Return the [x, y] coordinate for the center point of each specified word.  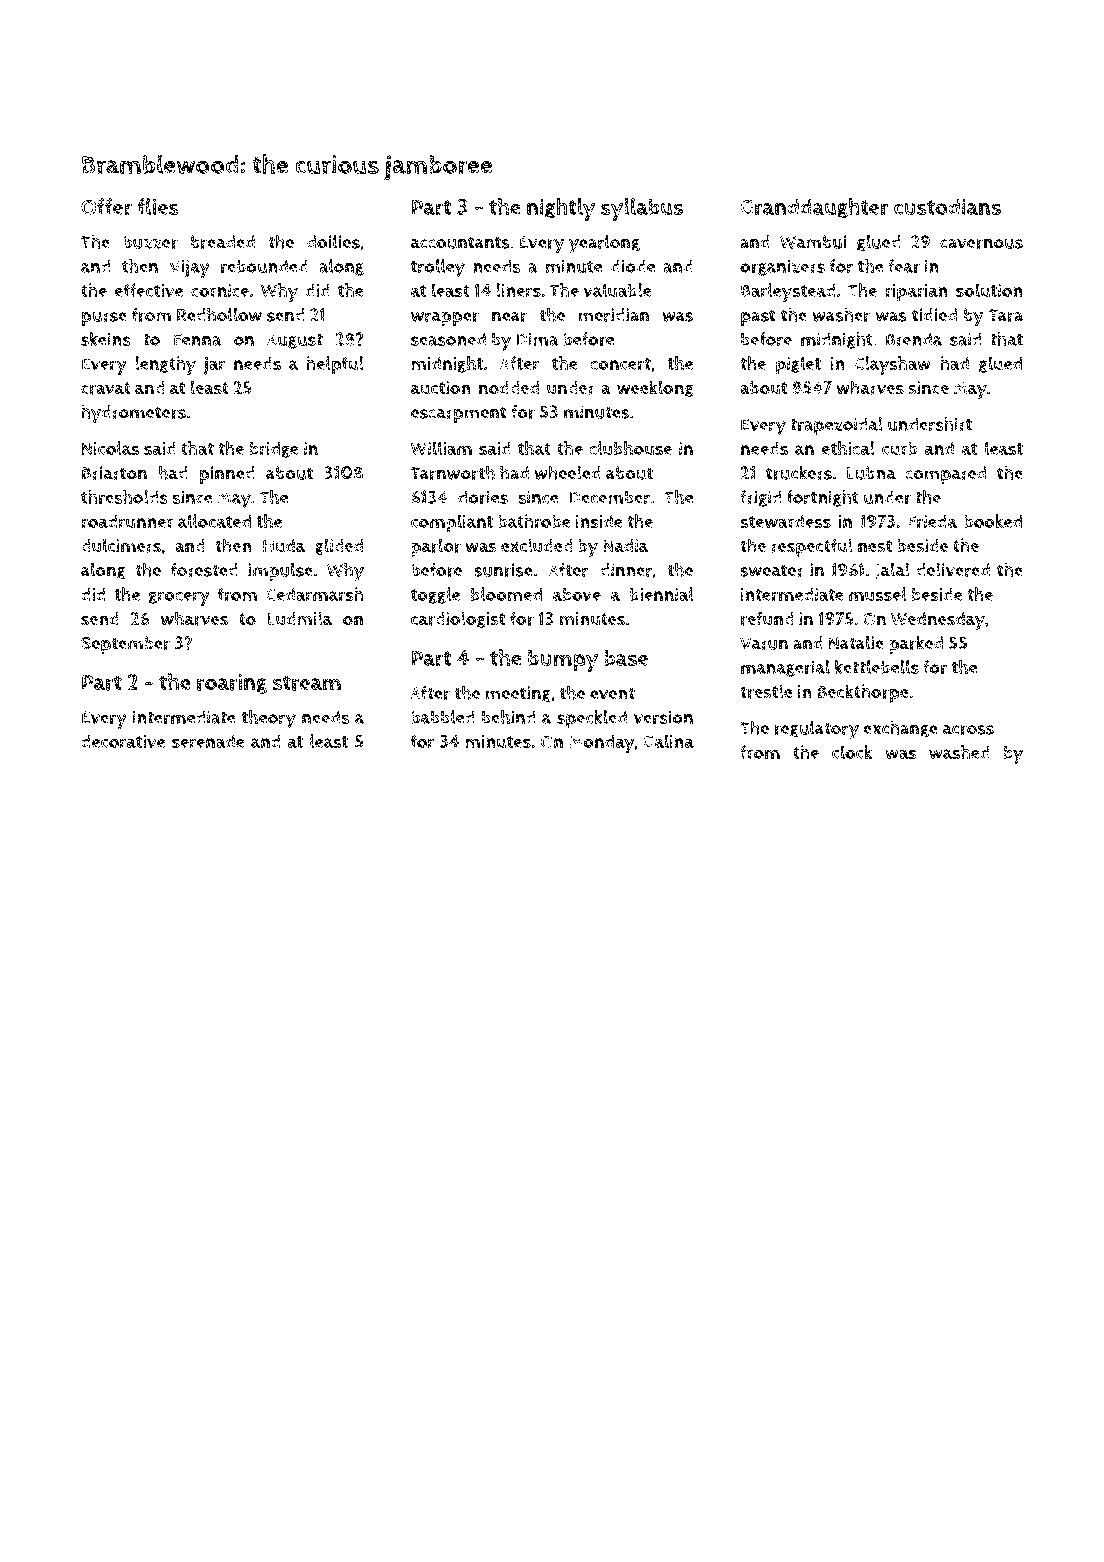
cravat [106, 388]
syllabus [642, 209]
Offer [106, 207]
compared [945, 475]
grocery [179, 598]
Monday [601, 743]
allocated [214, 521]
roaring [232, 684]
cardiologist [458, 619]
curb [899, 449]
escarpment [459, 414]
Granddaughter [814, 208]
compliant [452, 523]
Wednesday [938, 621]
